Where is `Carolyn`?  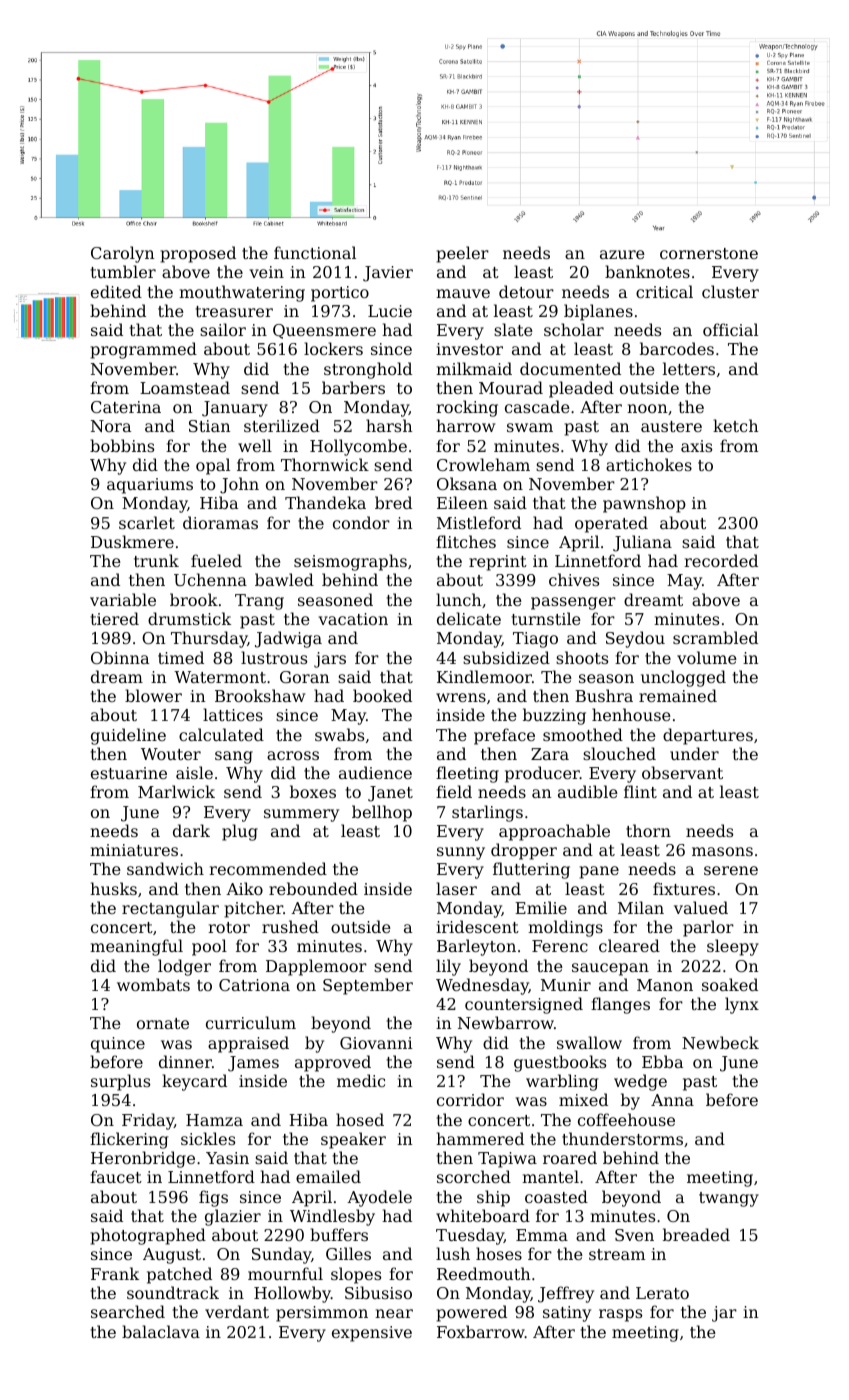 Carolyn is located at coordinates (123, 254).
